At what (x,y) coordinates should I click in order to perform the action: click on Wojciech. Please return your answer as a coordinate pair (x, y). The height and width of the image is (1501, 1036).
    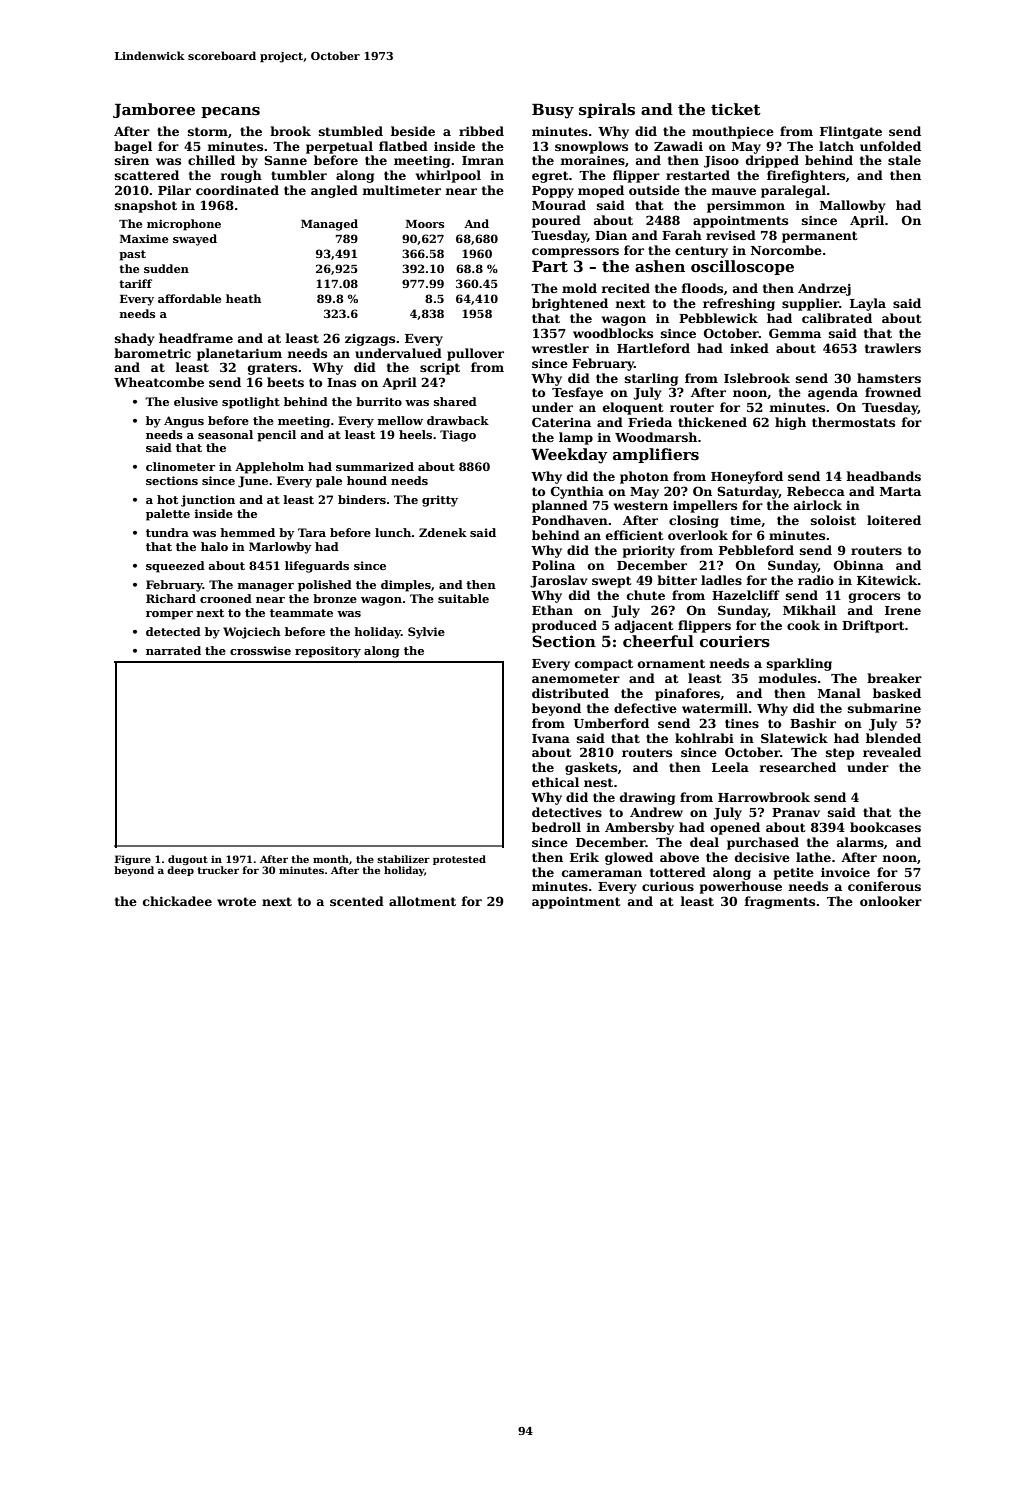
    Looking at the image, I should click on (252, 633).
